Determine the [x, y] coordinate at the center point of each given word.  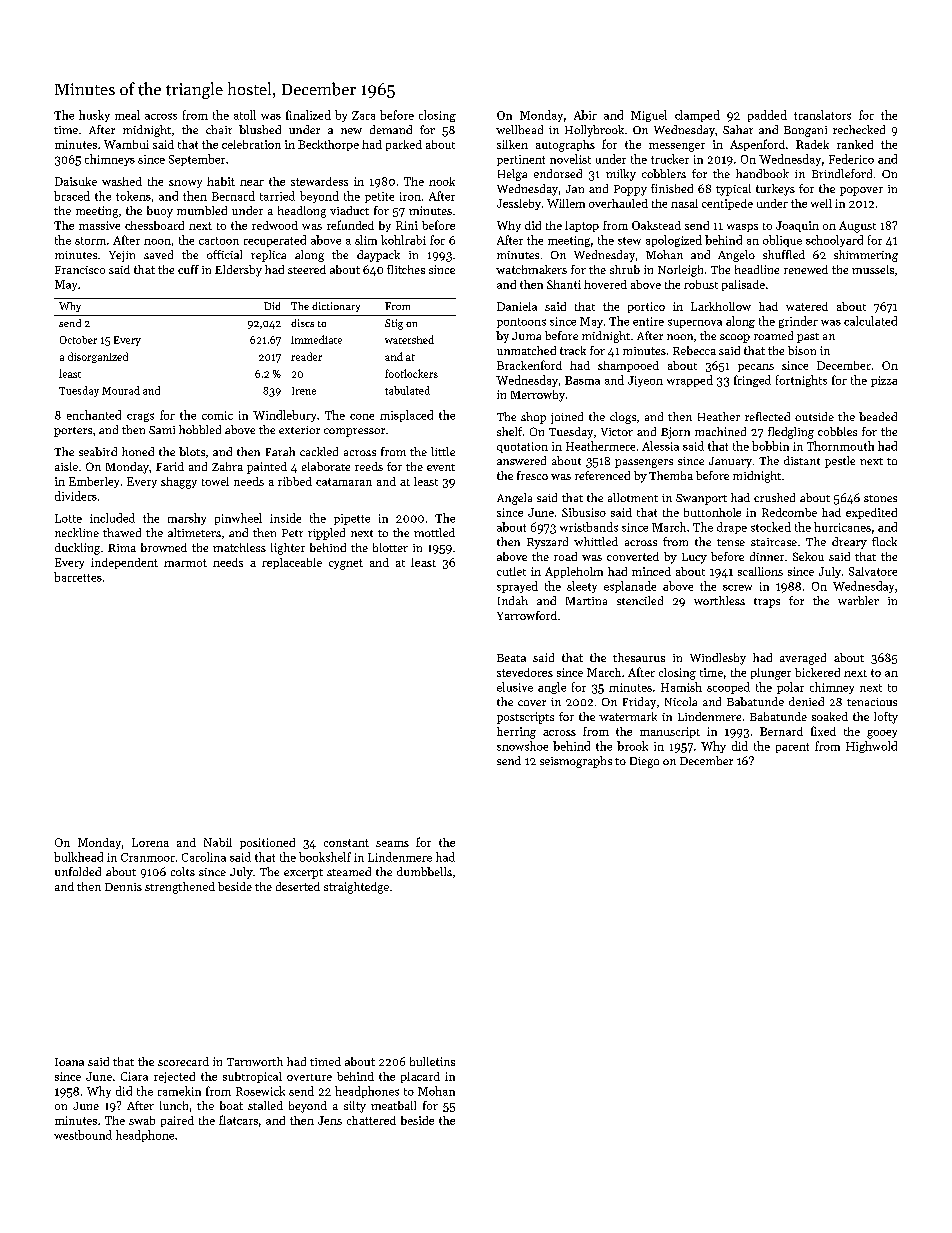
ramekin [179, 1091]
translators [822, 115]
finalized [308, 115]
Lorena [150, 842]
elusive [515, 687]
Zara [363, 115]
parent [792, 748]
